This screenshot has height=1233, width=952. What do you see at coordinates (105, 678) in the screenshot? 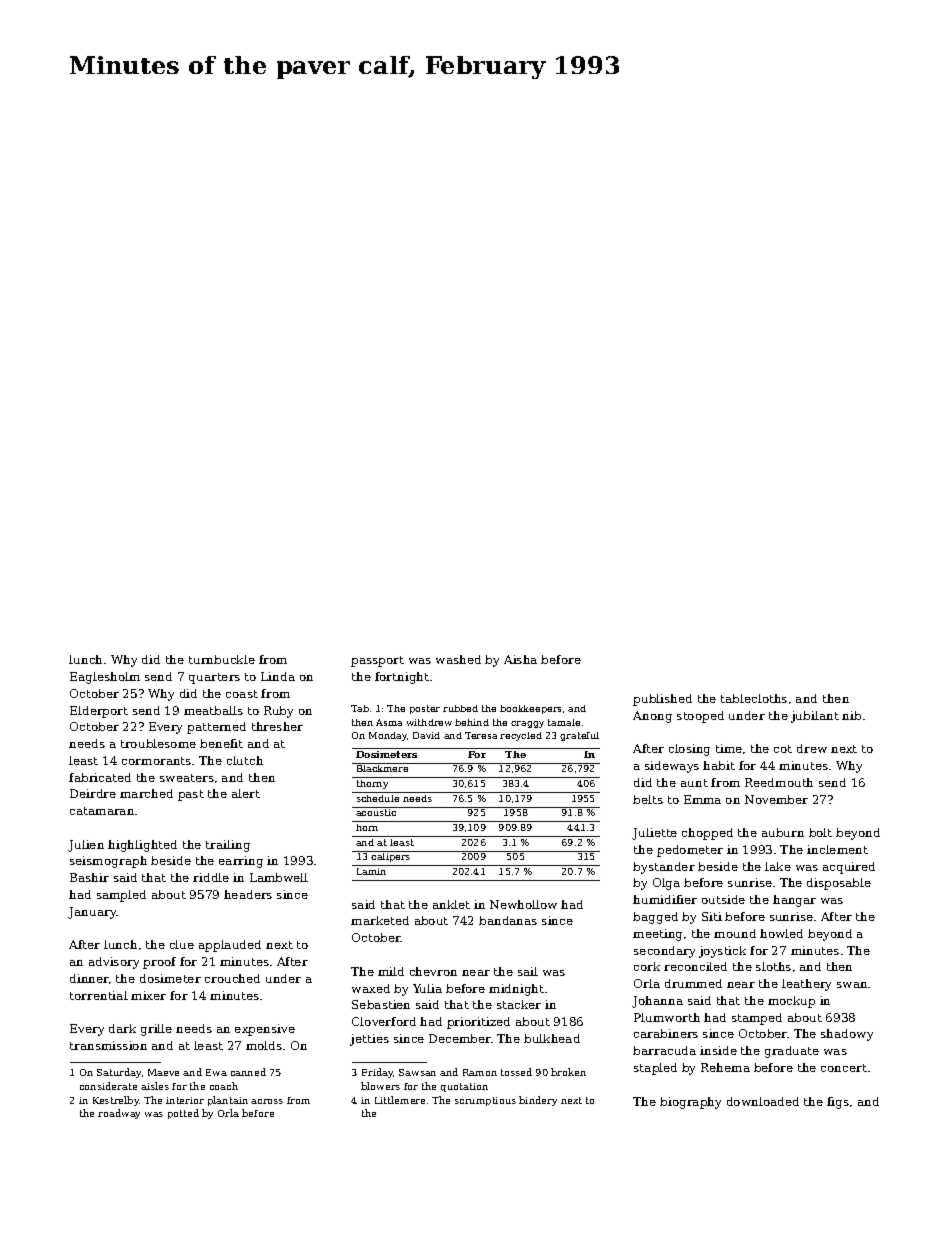
I see `Eaglesholm` at bounding box center [105, 678].
